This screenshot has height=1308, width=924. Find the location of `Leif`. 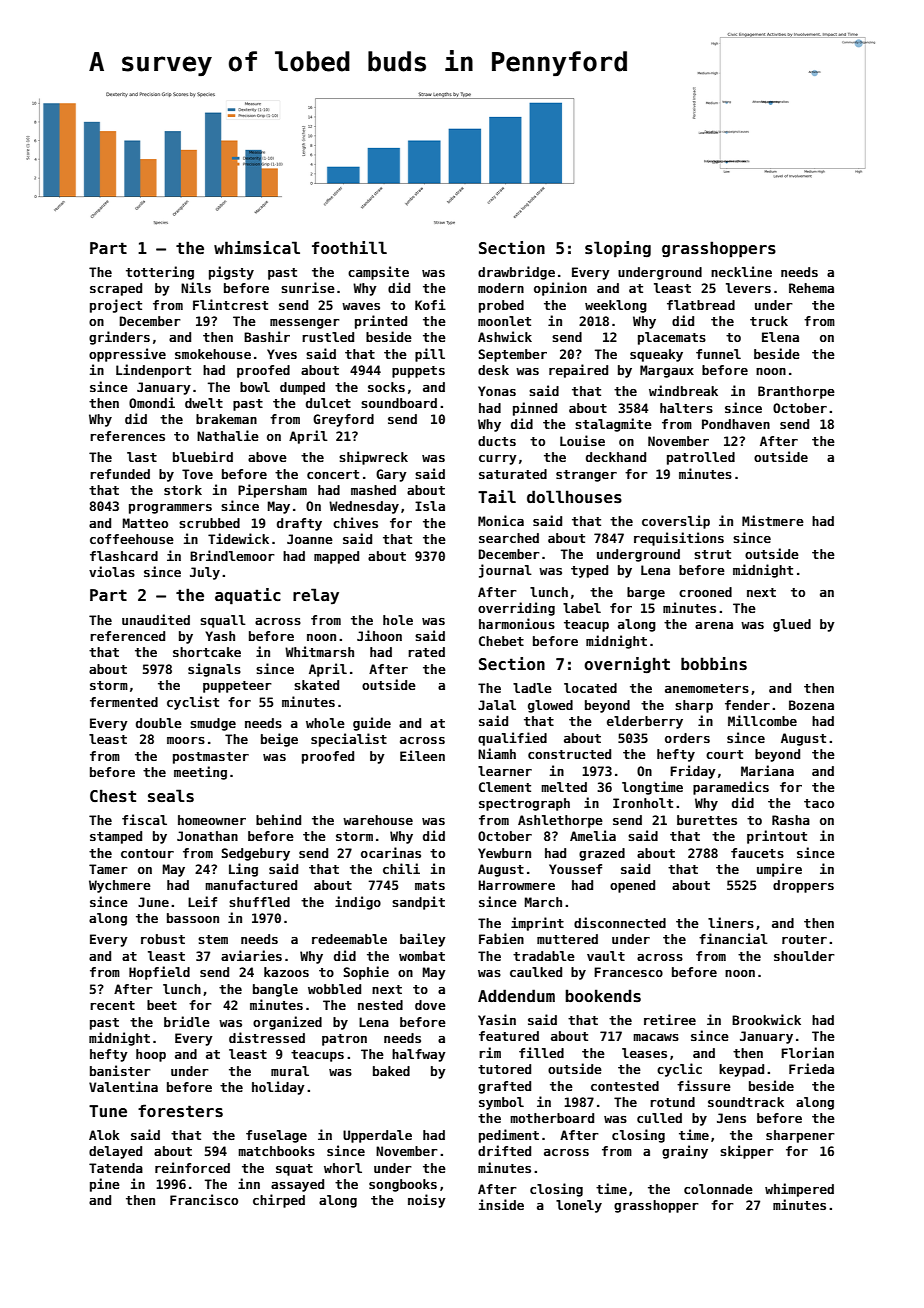

Leif is located at coordinates (202, 901).
